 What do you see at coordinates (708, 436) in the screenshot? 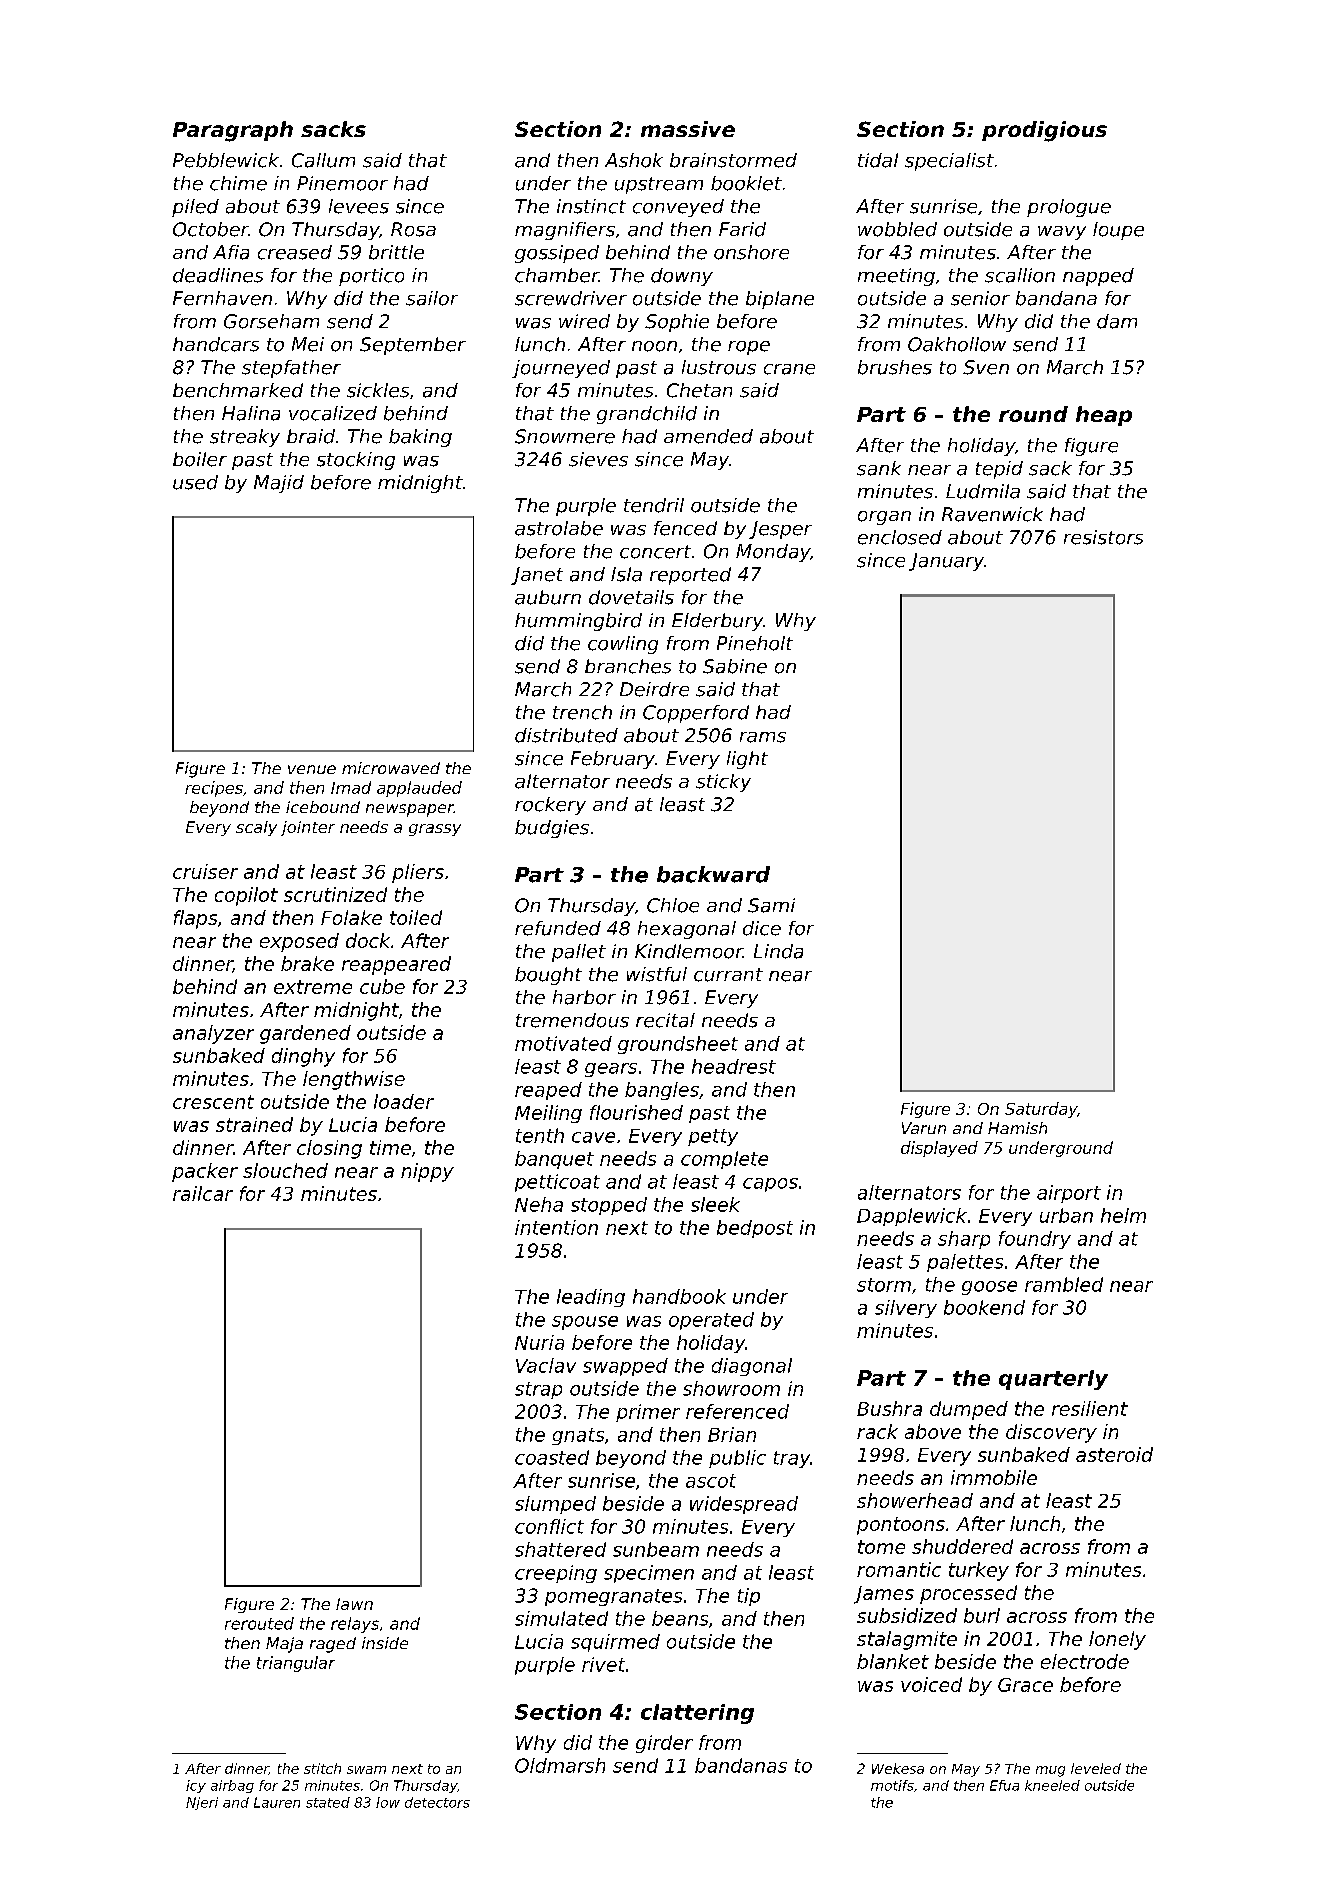
I see `amended` at bounding box center [708, 436].
